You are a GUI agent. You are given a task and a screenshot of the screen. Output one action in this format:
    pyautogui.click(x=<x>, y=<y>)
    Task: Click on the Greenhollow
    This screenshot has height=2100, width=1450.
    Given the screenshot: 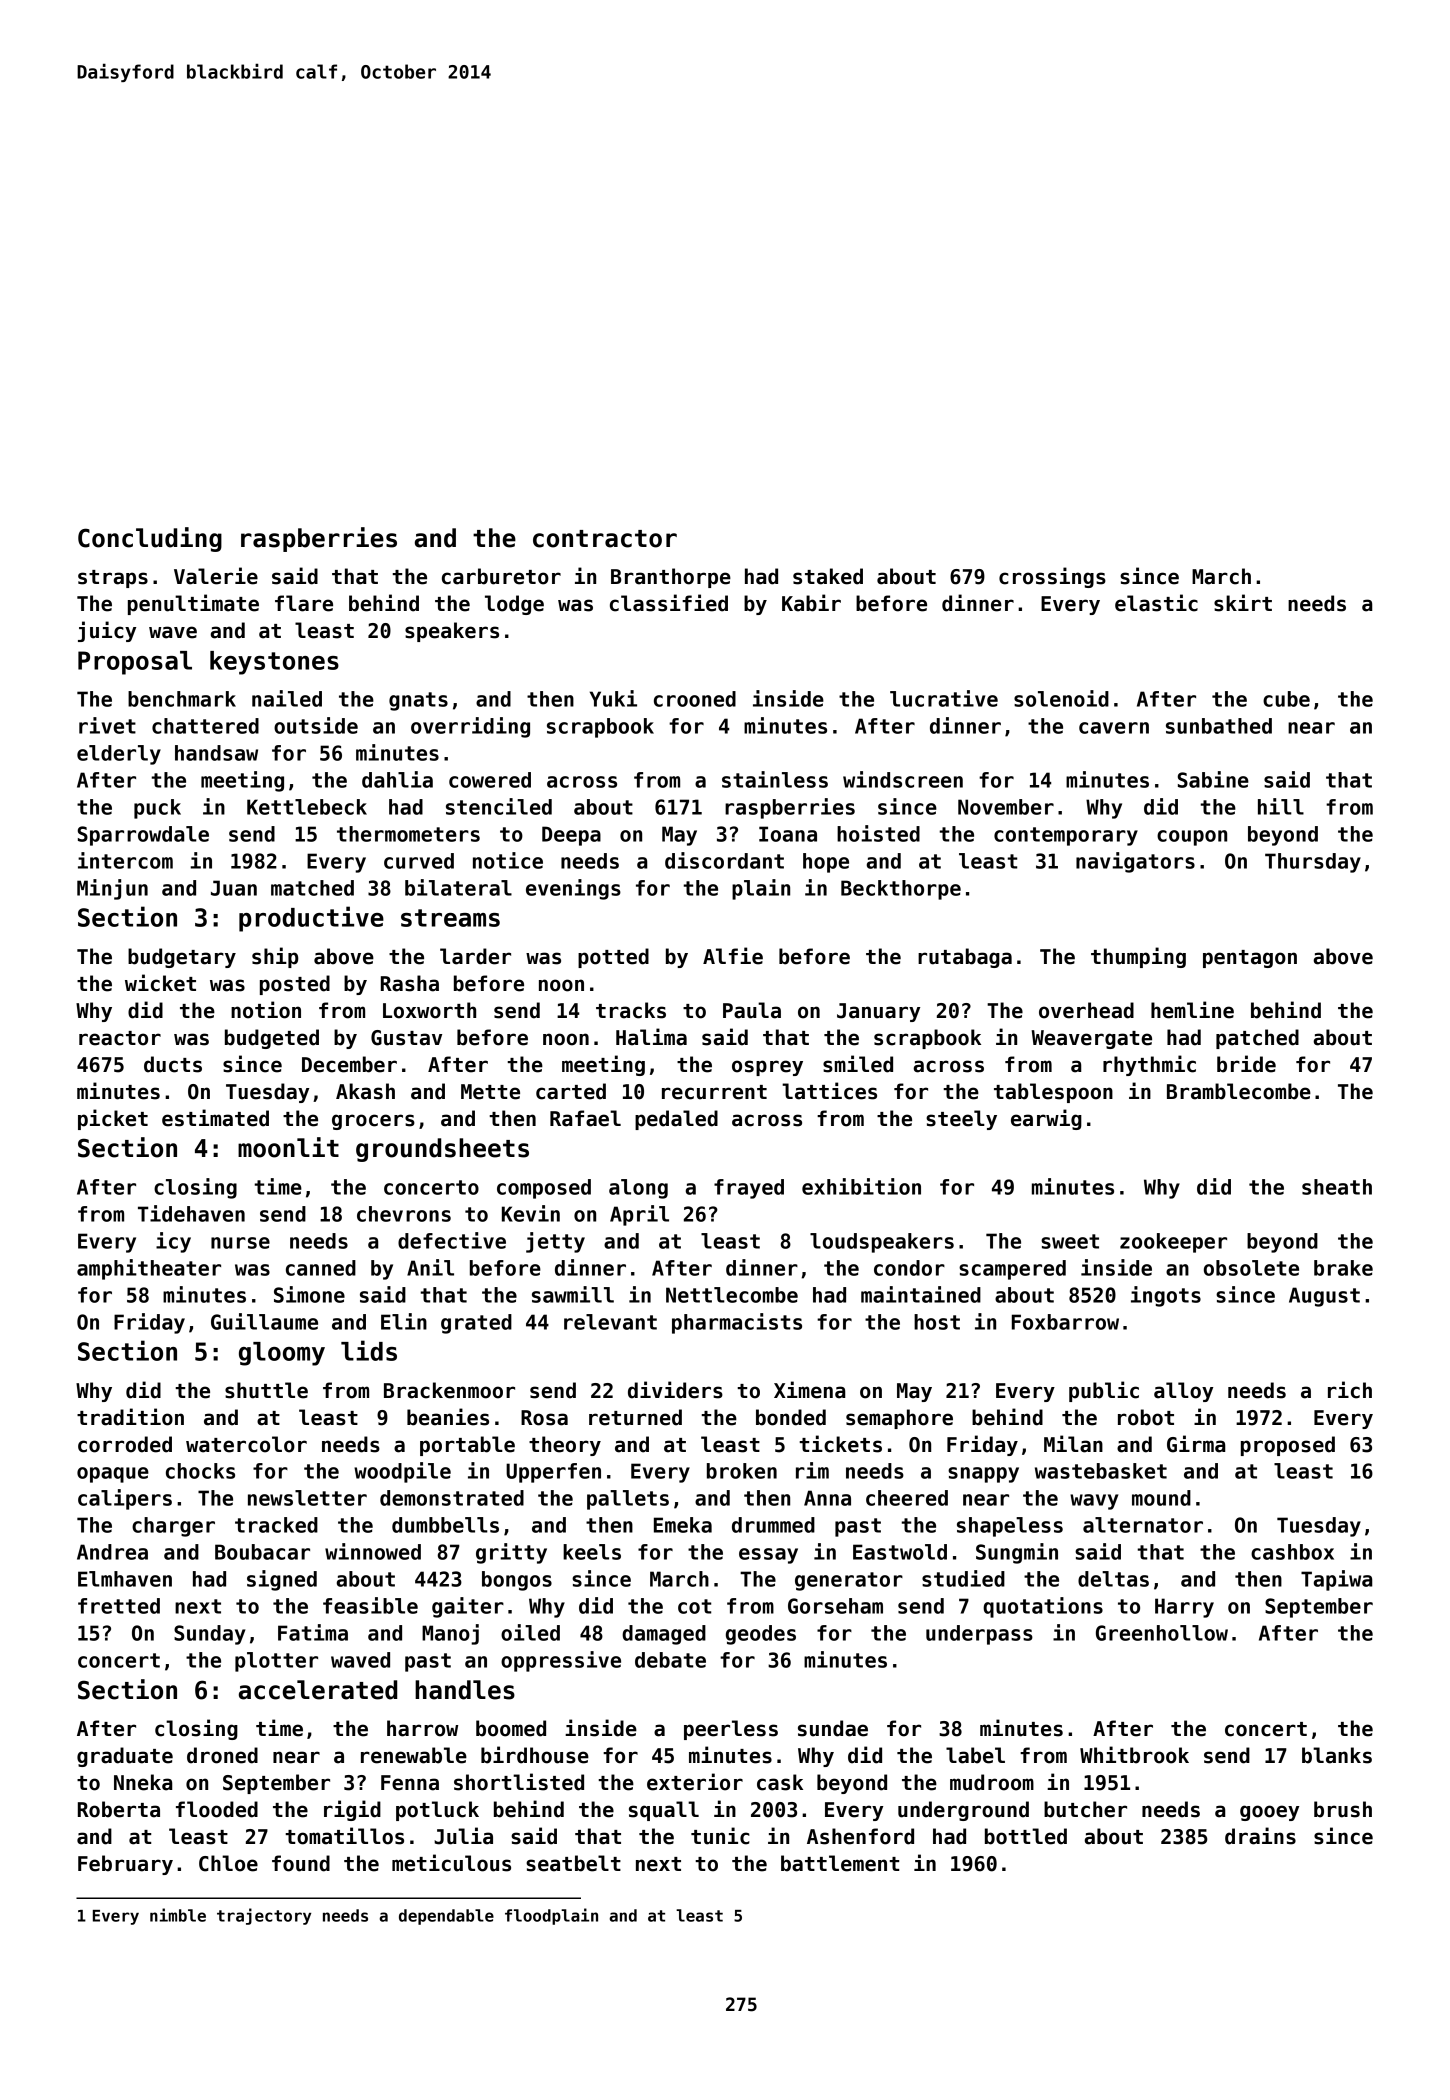 What is the action you would take?
    pyautogui.click(x=1162, y=1633)
